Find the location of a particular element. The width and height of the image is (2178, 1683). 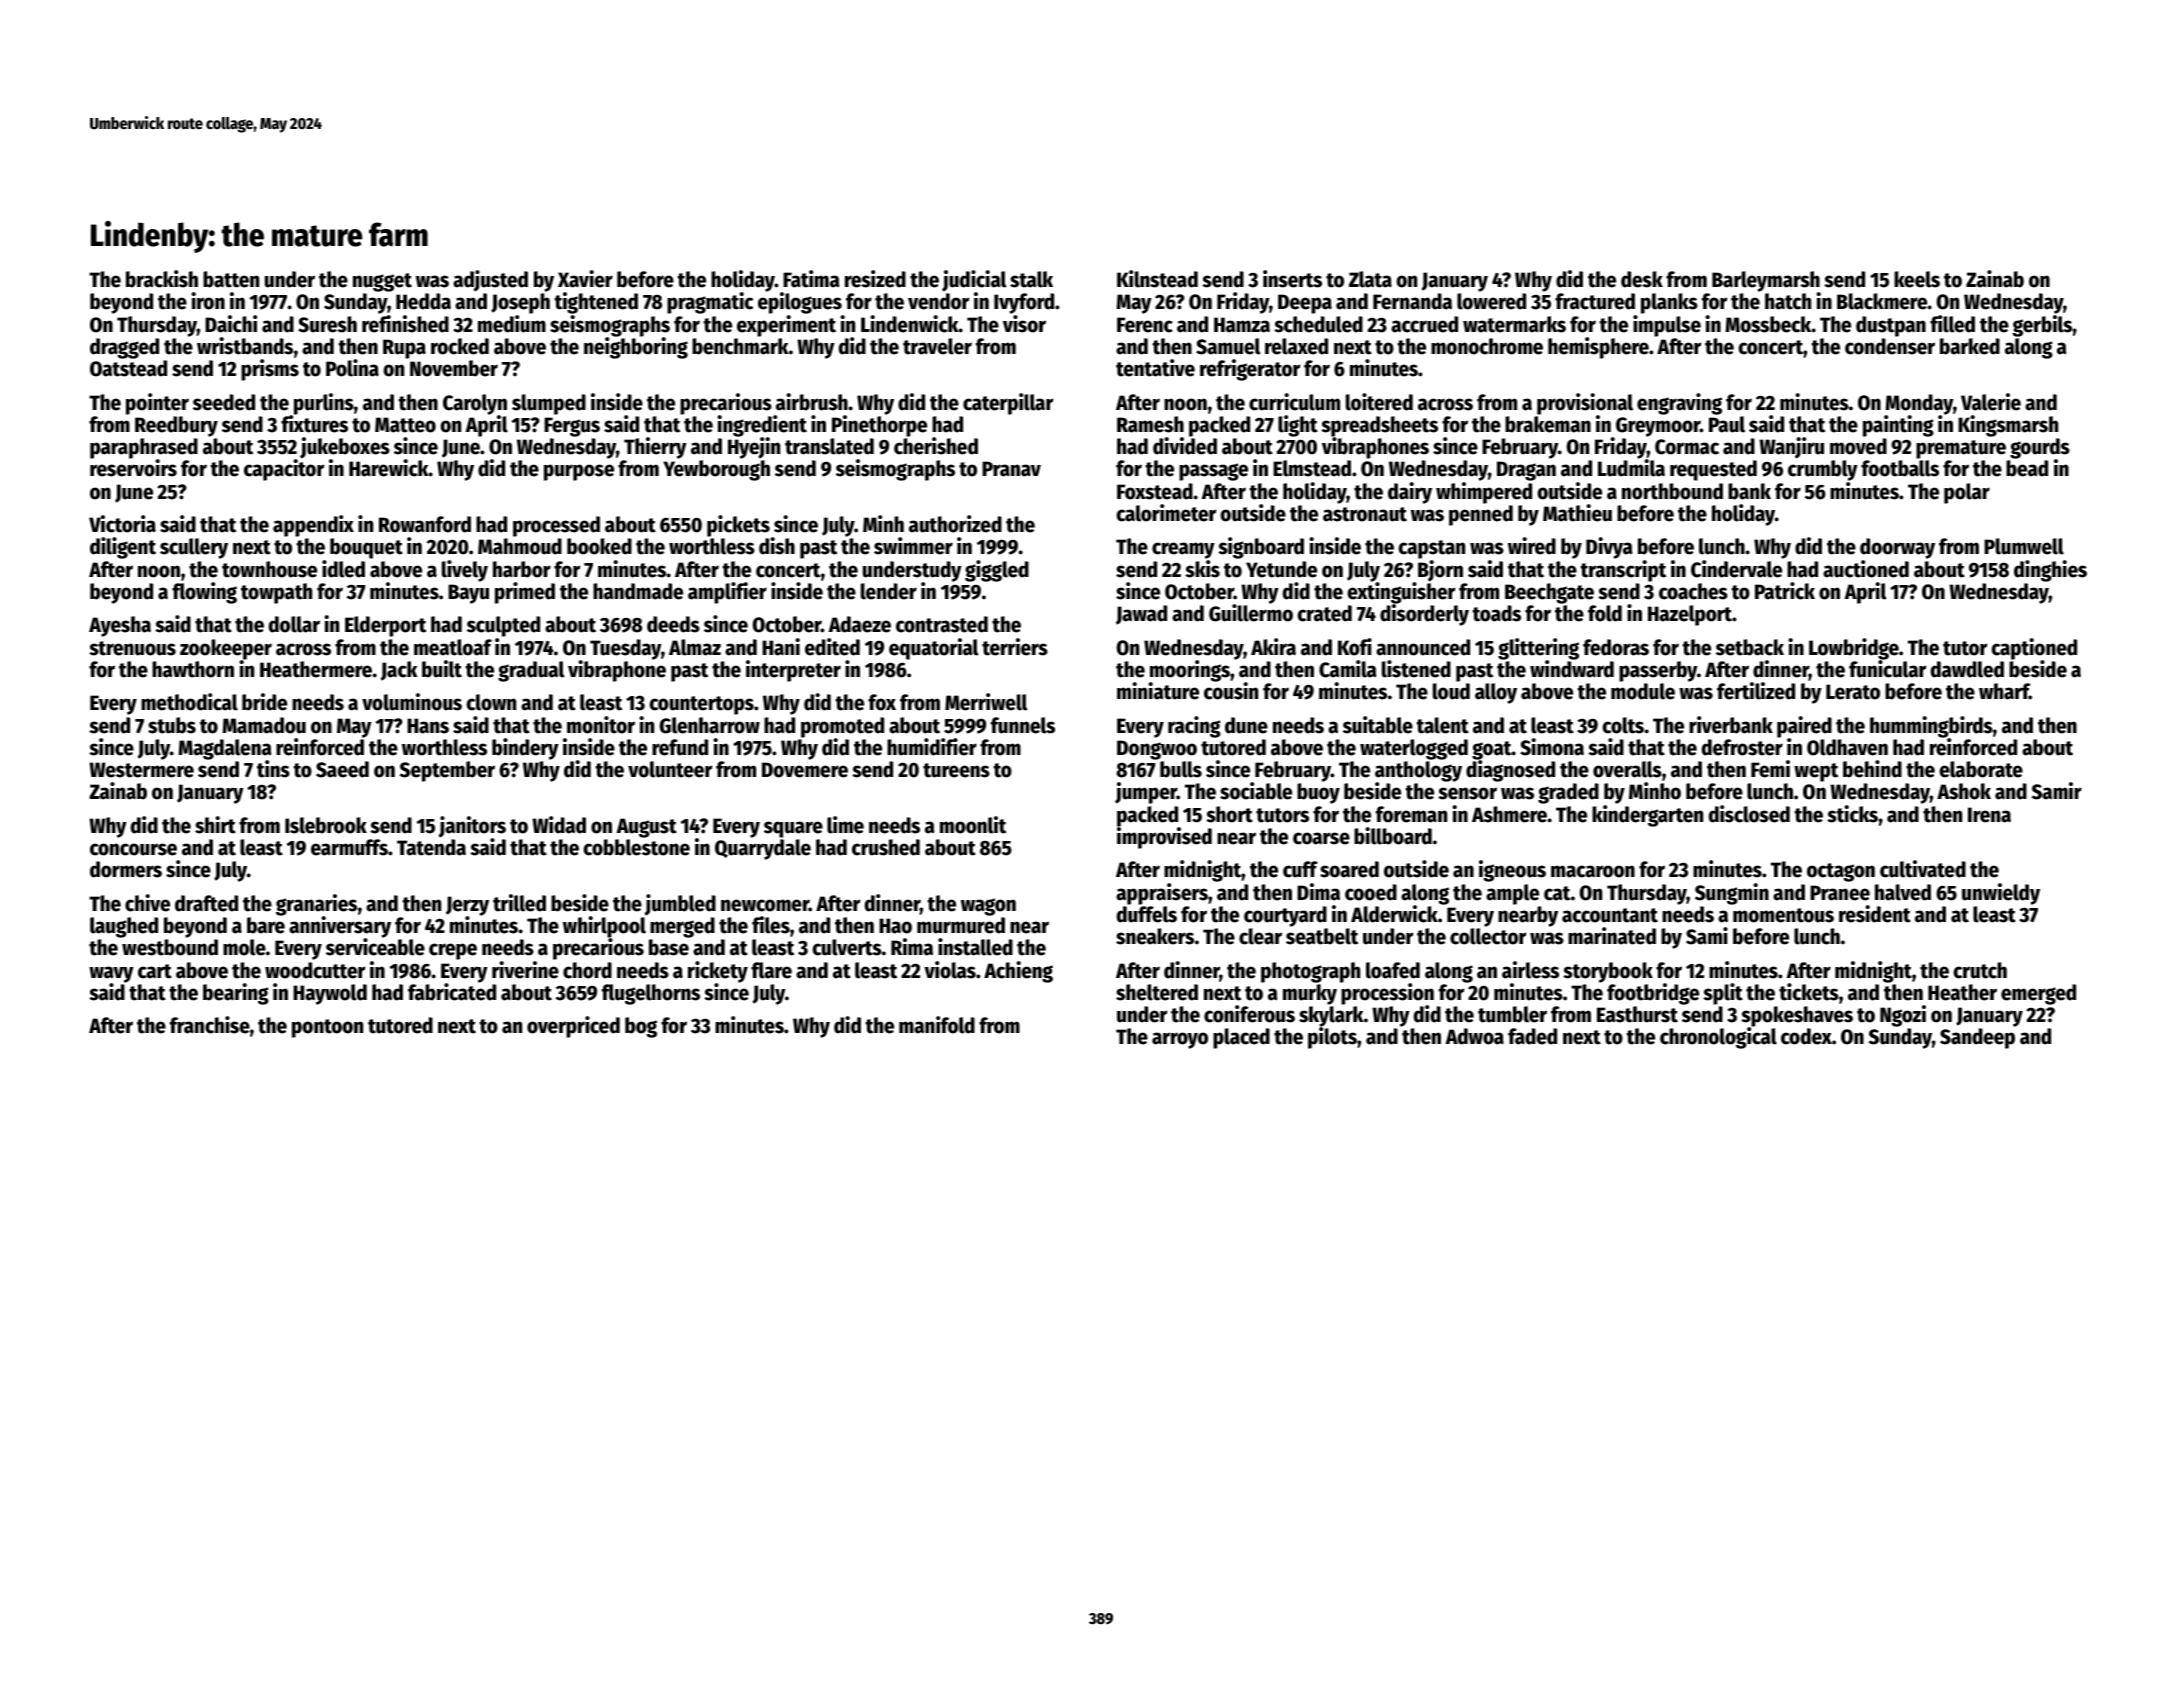

paraphrased is located at coordinates (144, 449).
